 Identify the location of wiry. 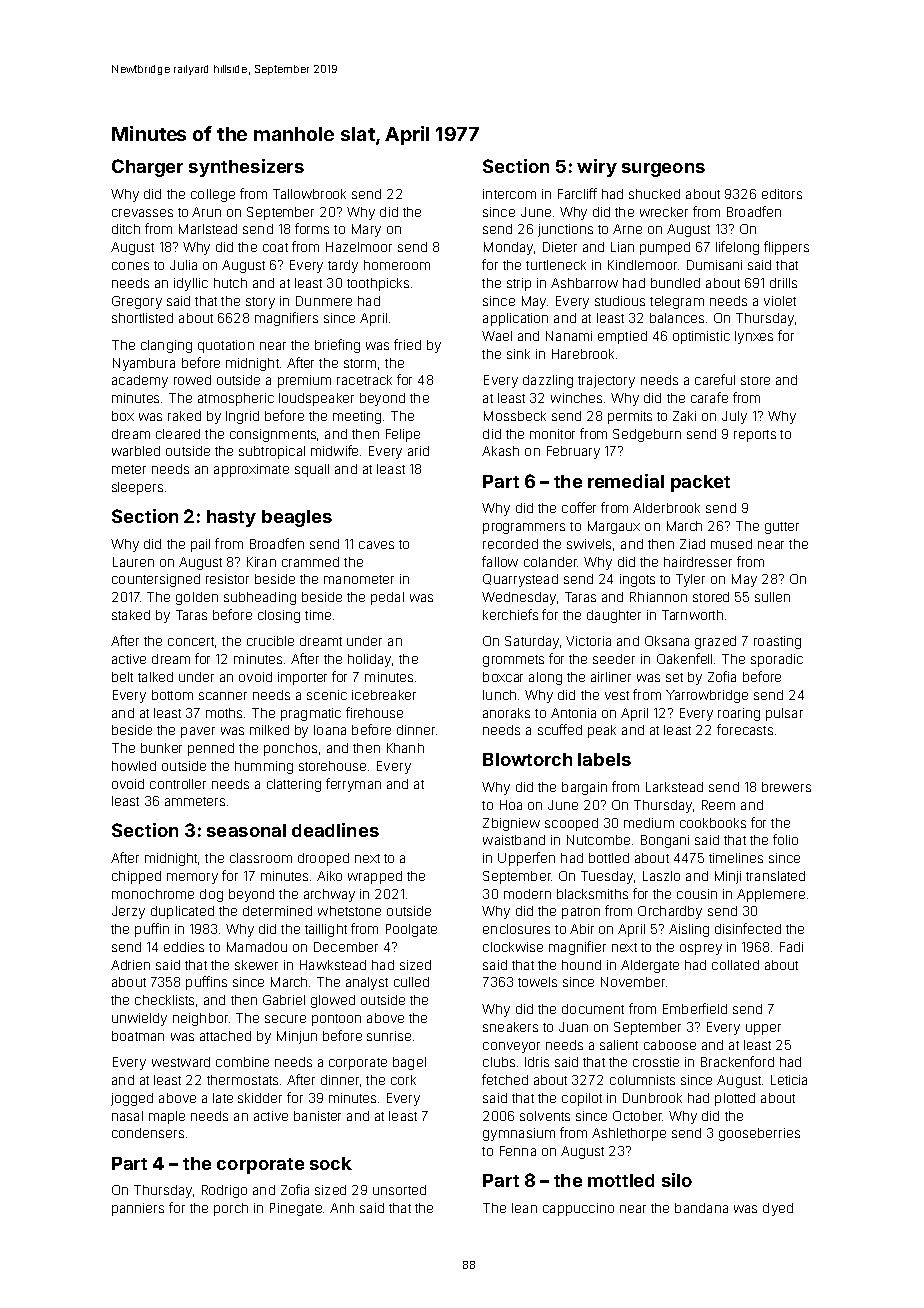
(597, 168).
